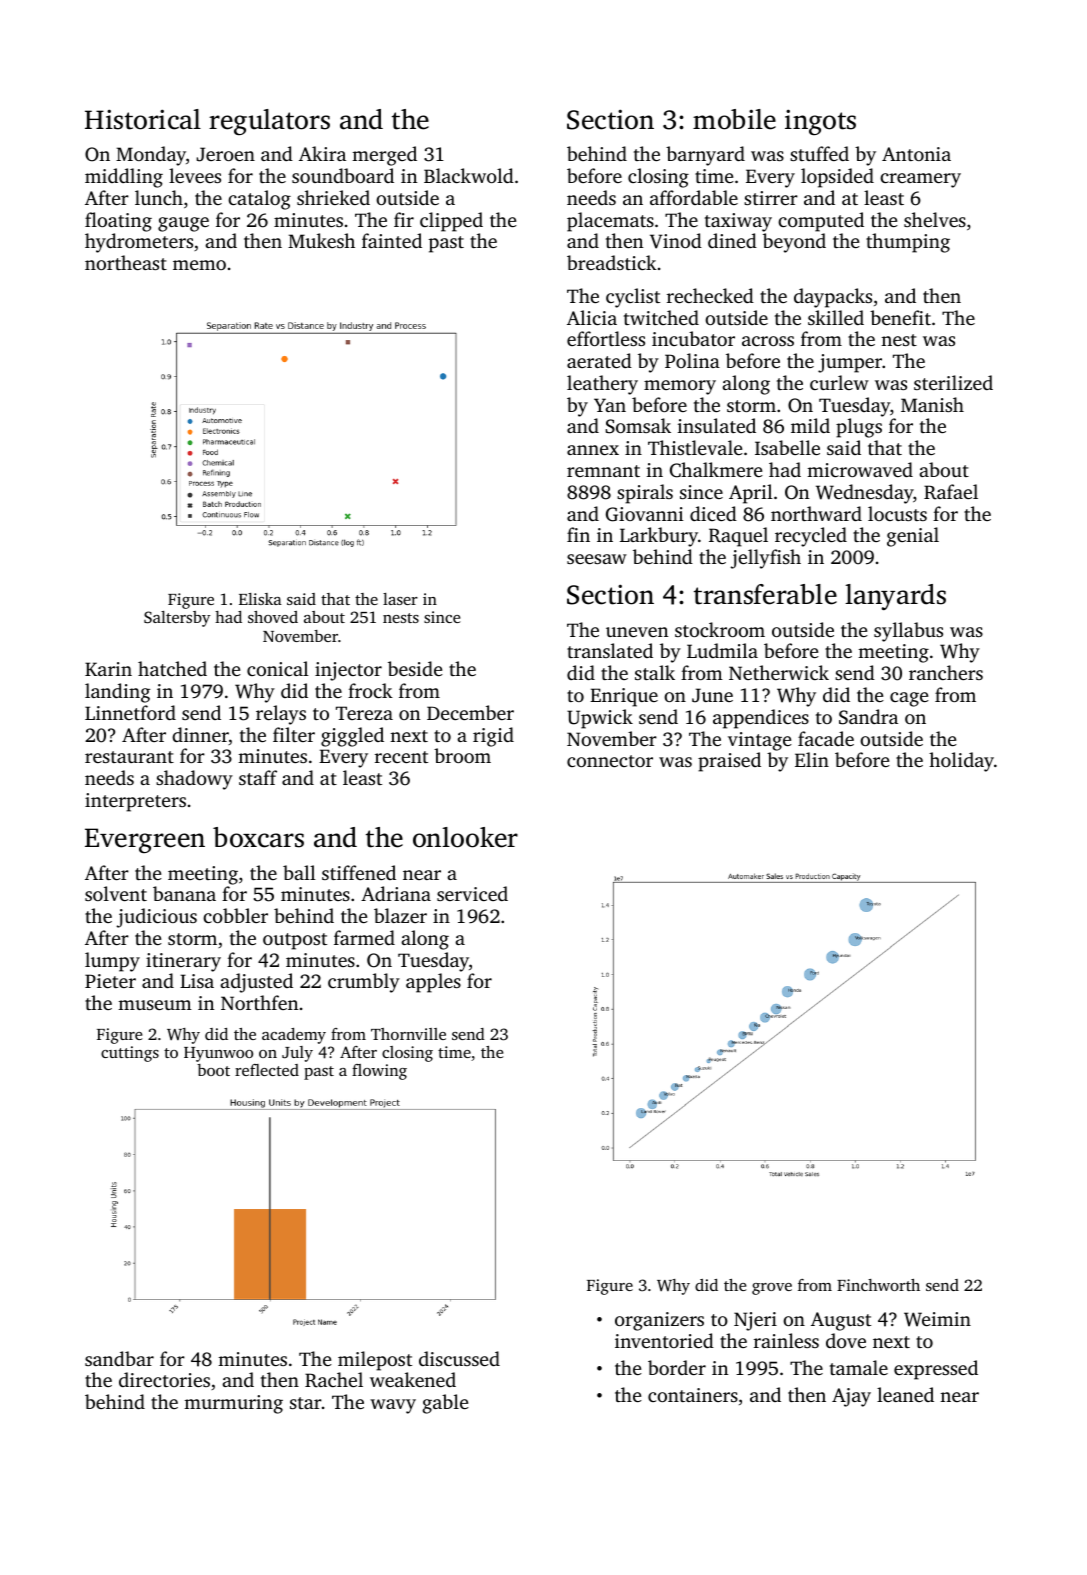  What do you see at coordinates (734, 119) in the page?
I see `mobile` at bounding box center [734, 119].
